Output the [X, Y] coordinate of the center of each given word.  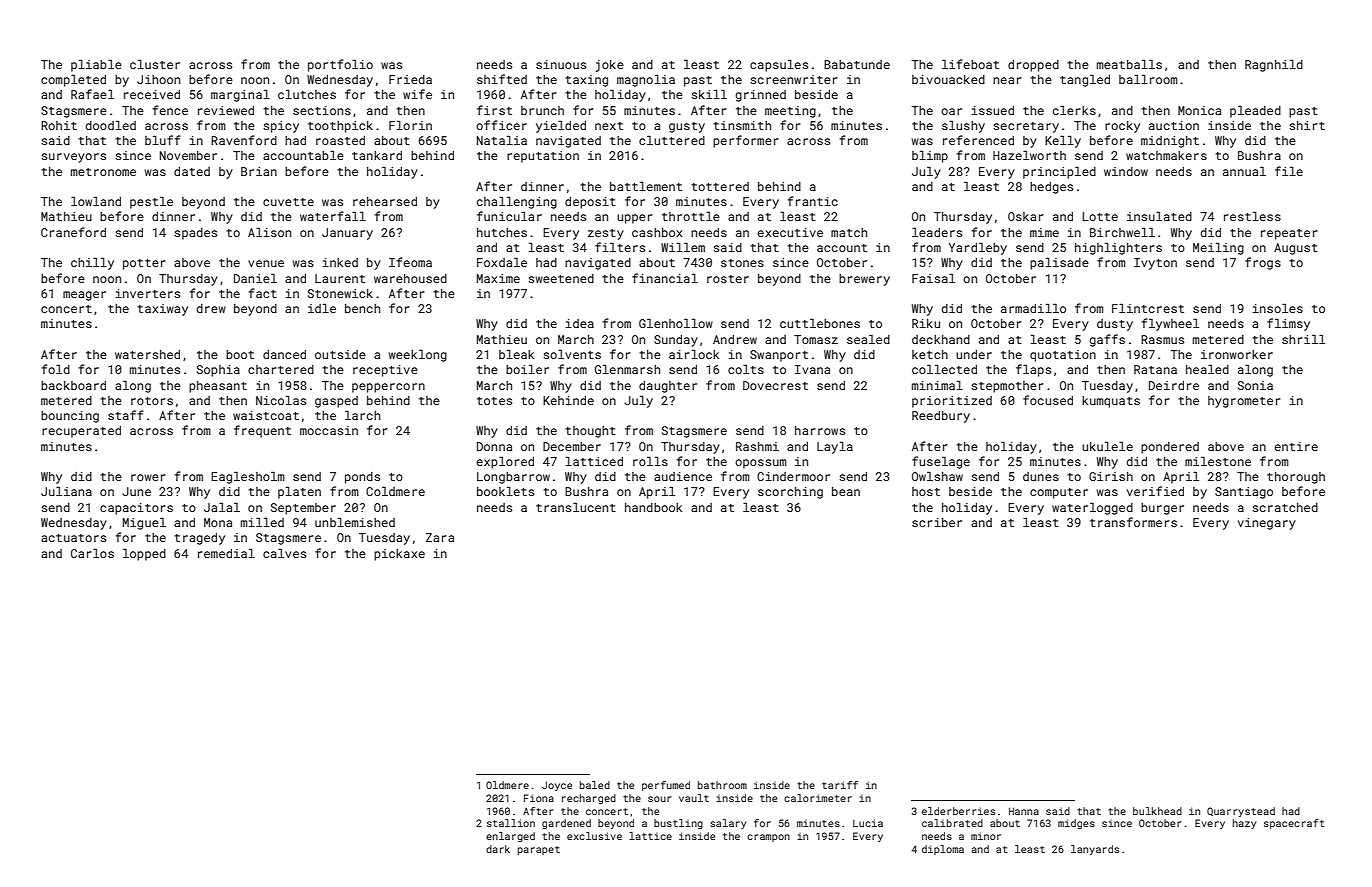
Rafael [92, 94]
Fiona [539, 798]
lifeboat [970, 64]
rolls [650, 461]
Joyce [557, 786]
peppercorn [388, 388]
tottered [720, 186]
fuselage [941, 462]
